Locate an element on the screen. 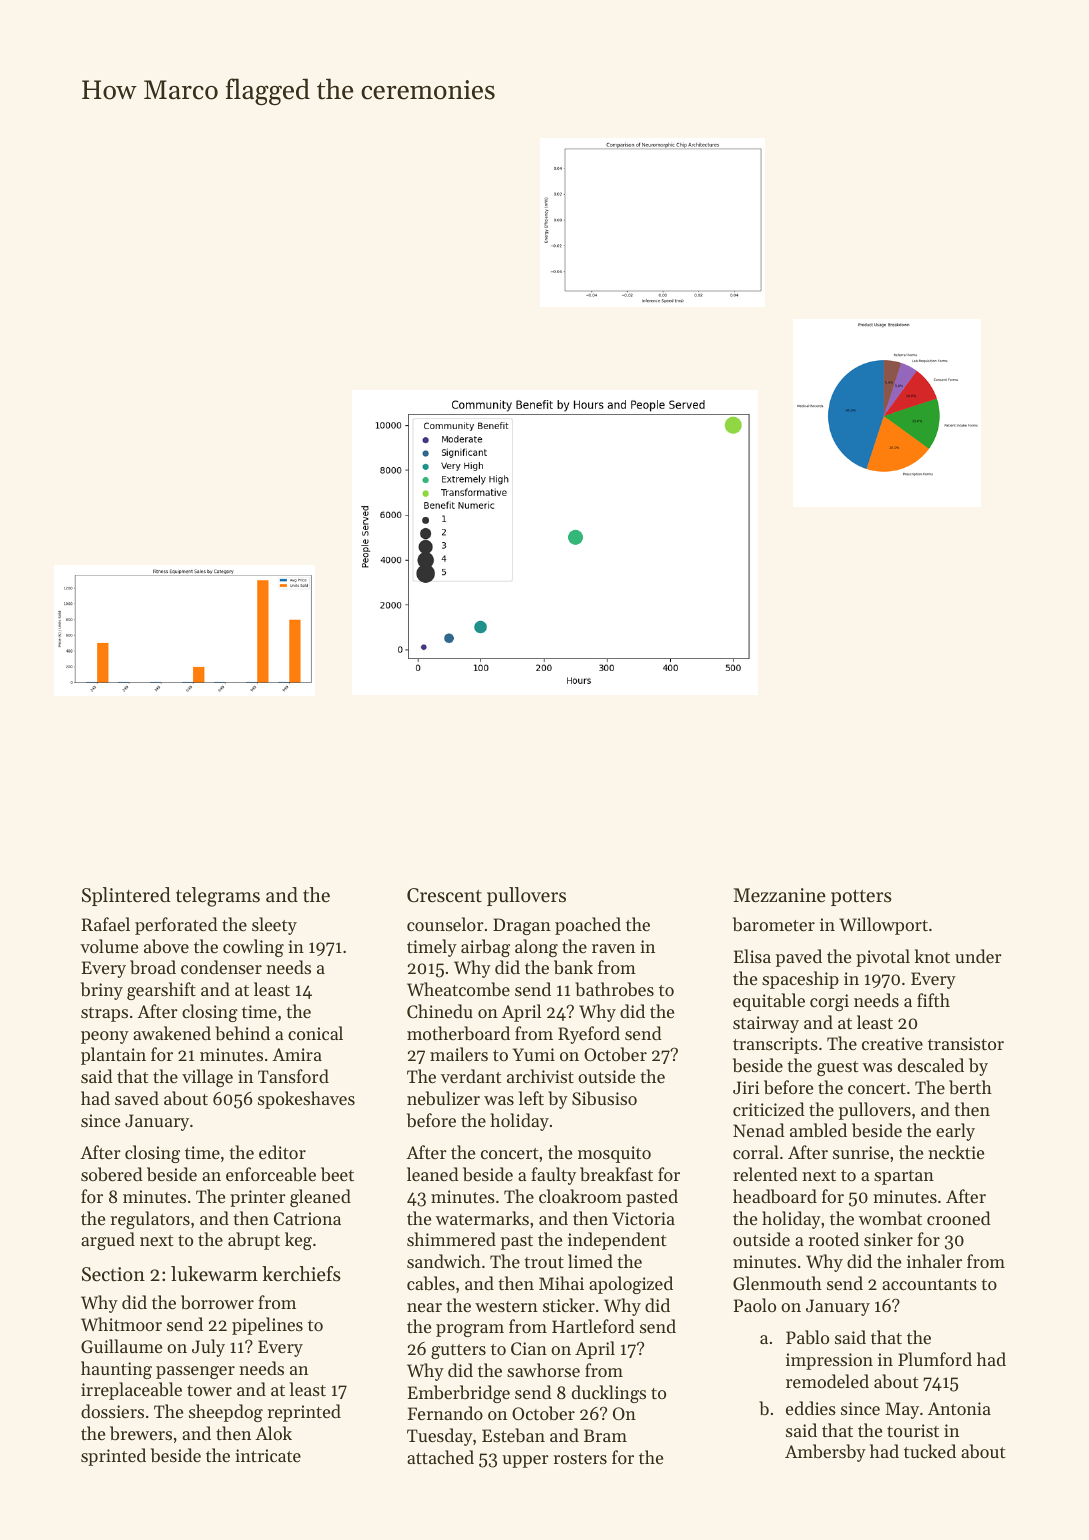  poached is located at coordinates (588, 926).
